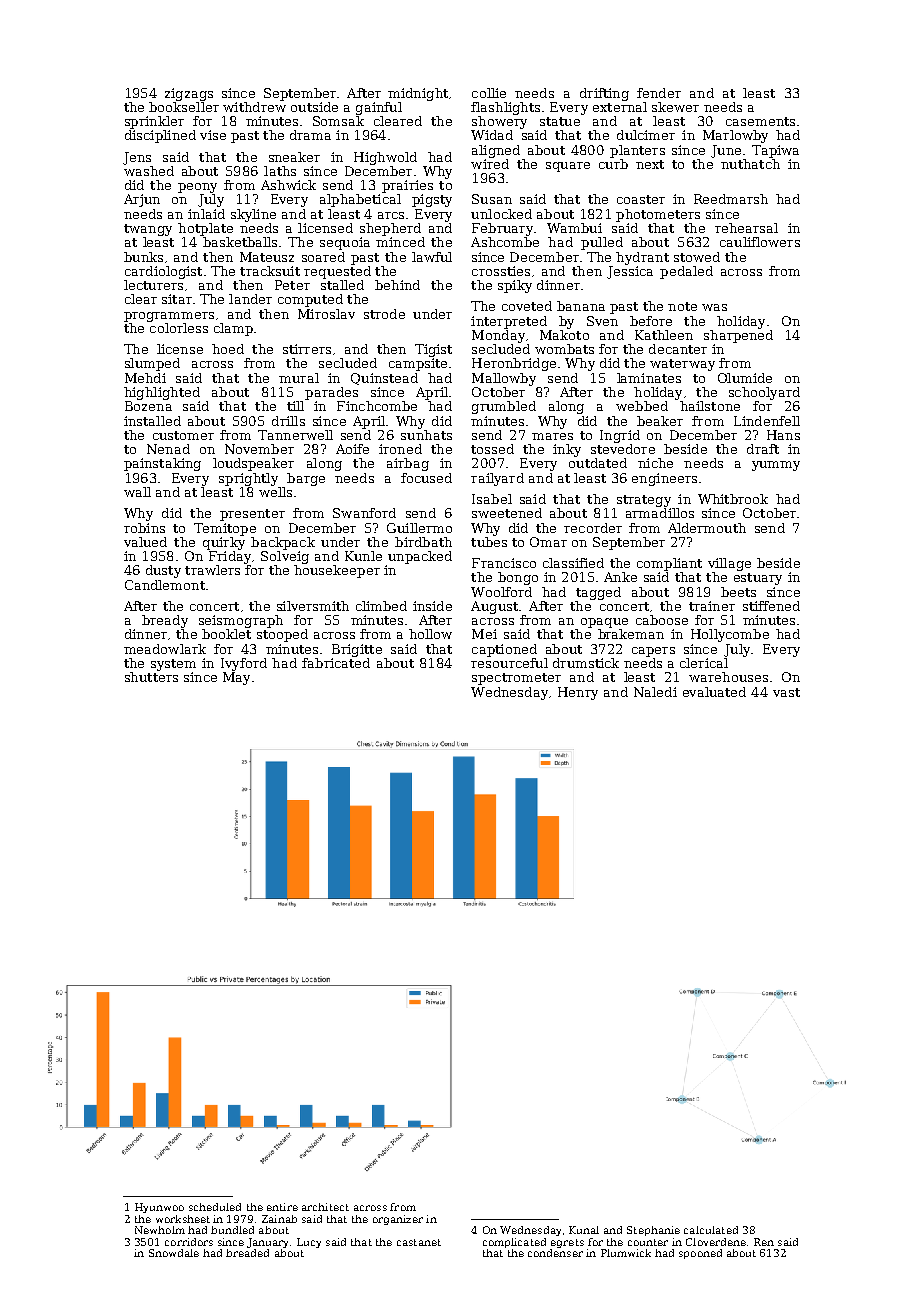  What do you see at coordinates (174, 1253) in the screenshot?
I see `Snowdale` at bounding box center [174, 1253].
